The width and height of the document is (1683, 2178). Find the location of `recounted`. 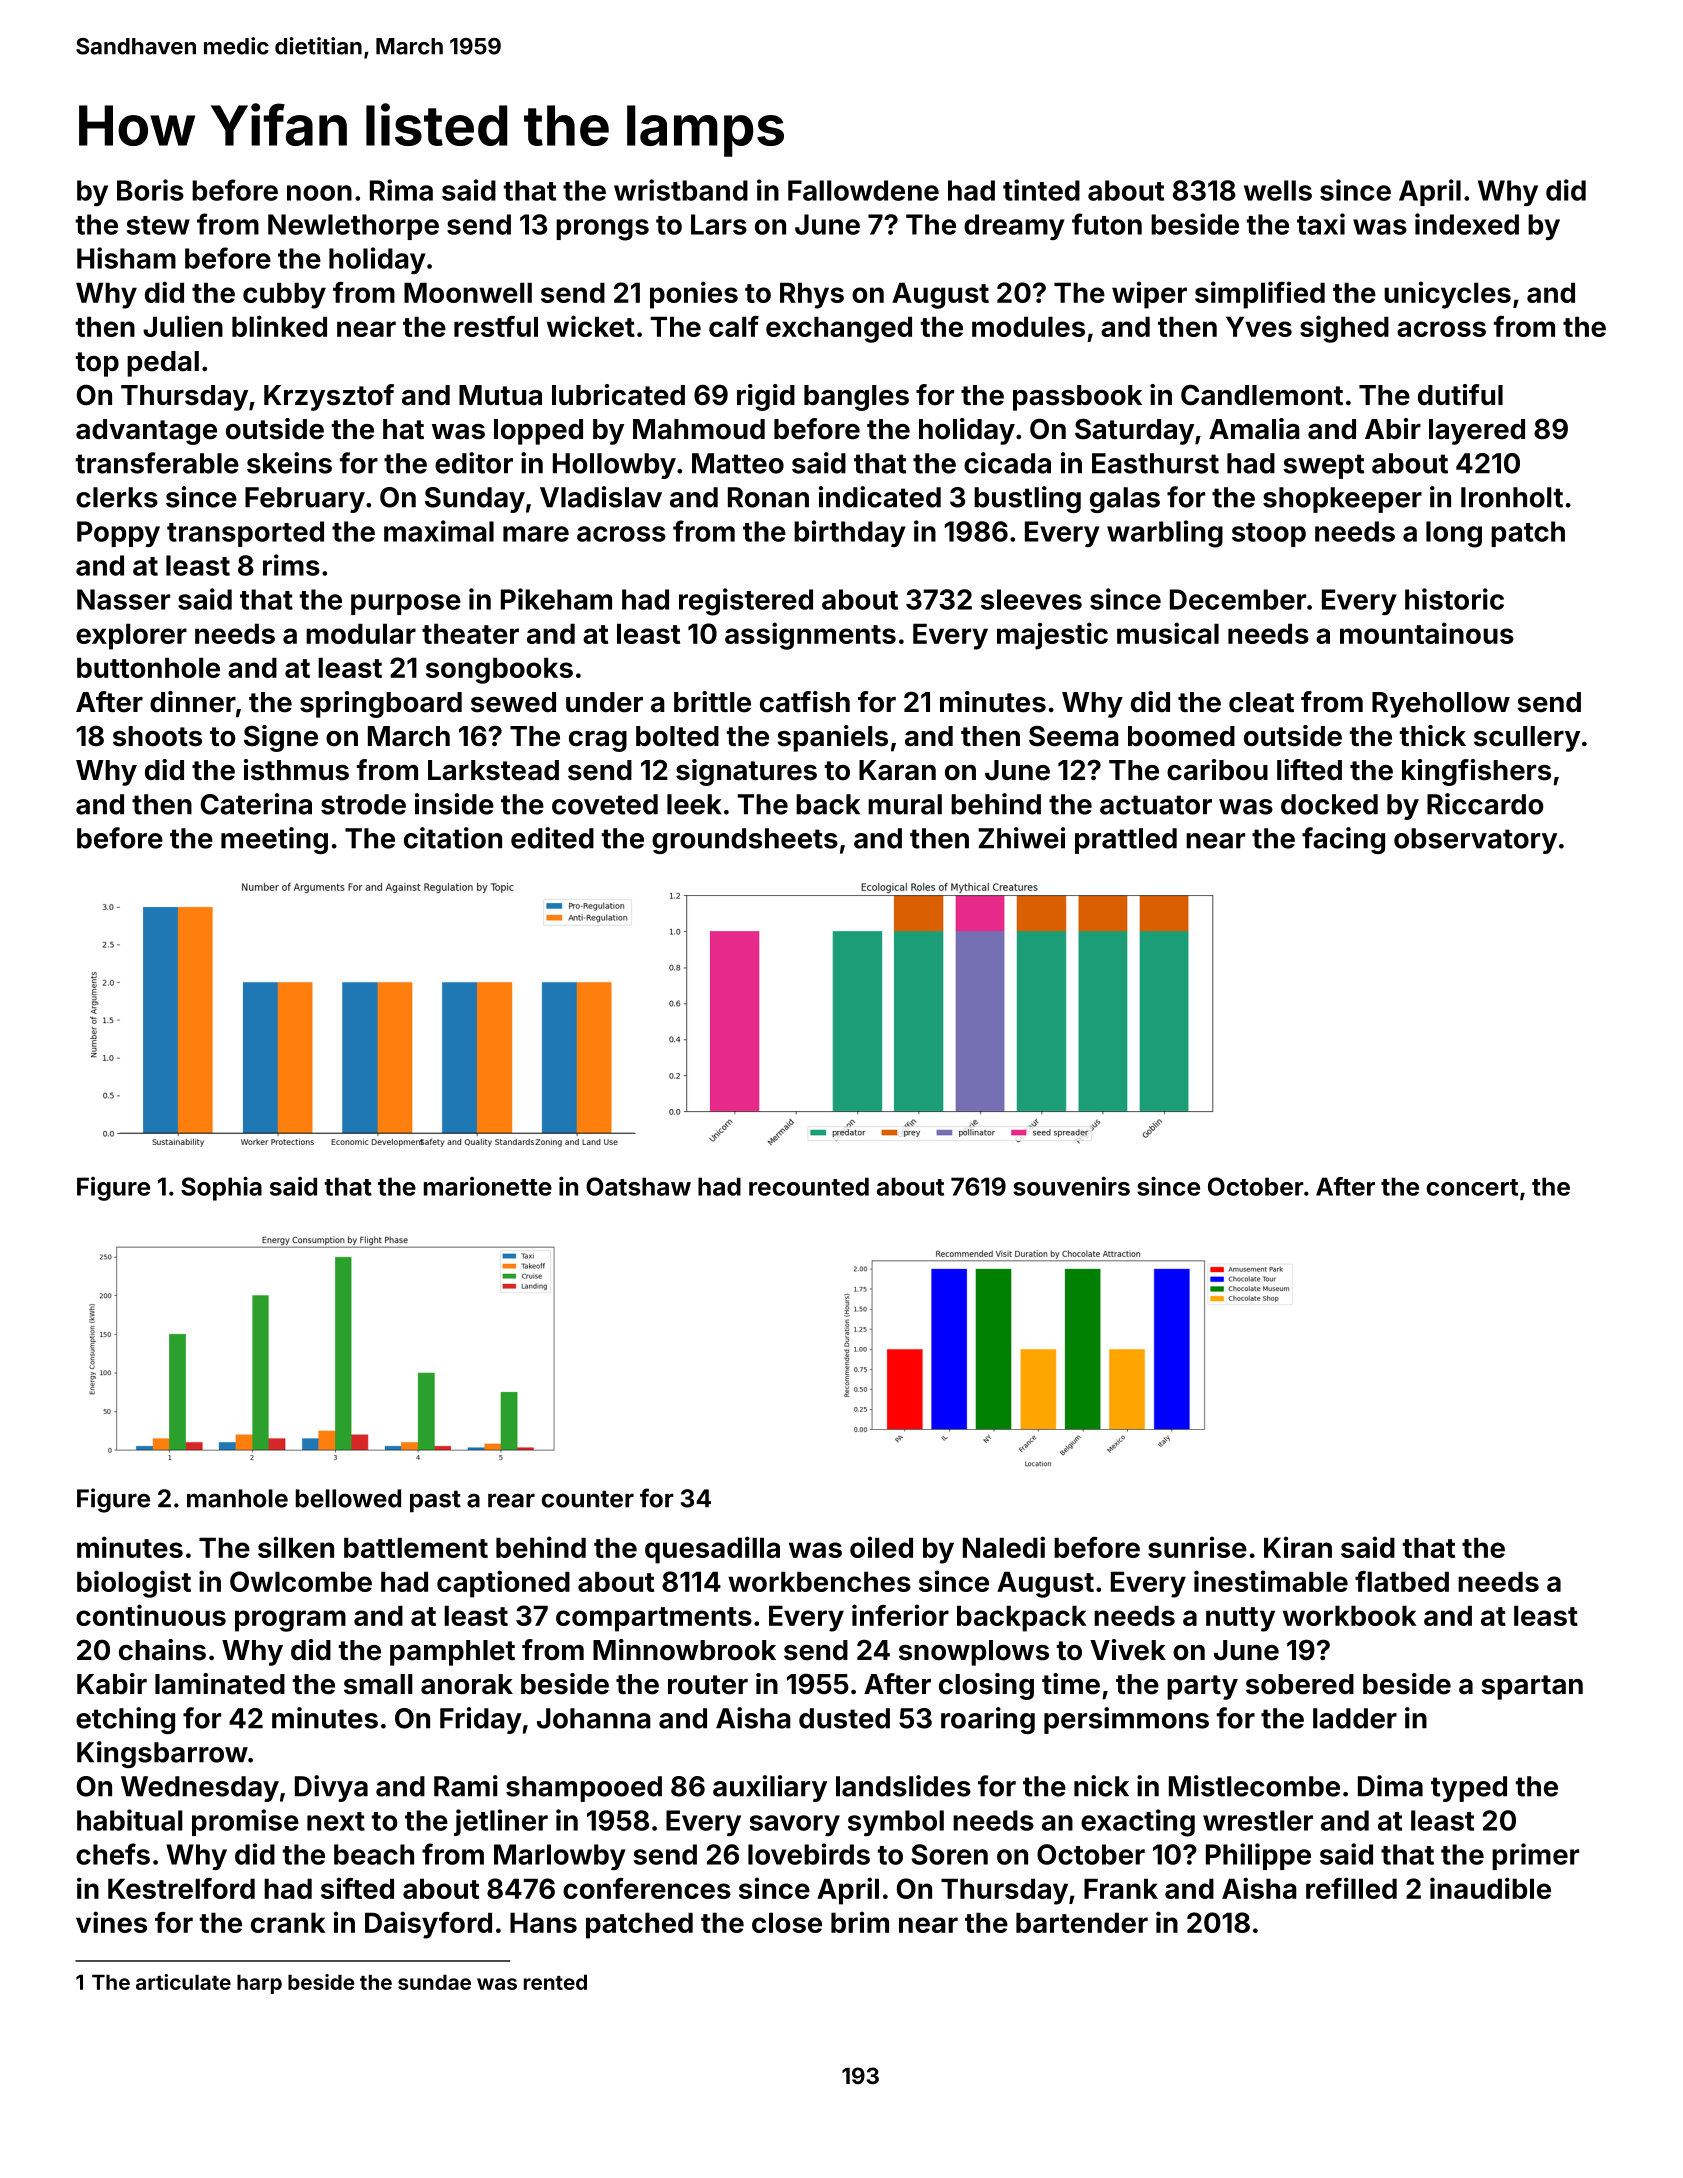

recounted is located at coordinates (809, 1186).
